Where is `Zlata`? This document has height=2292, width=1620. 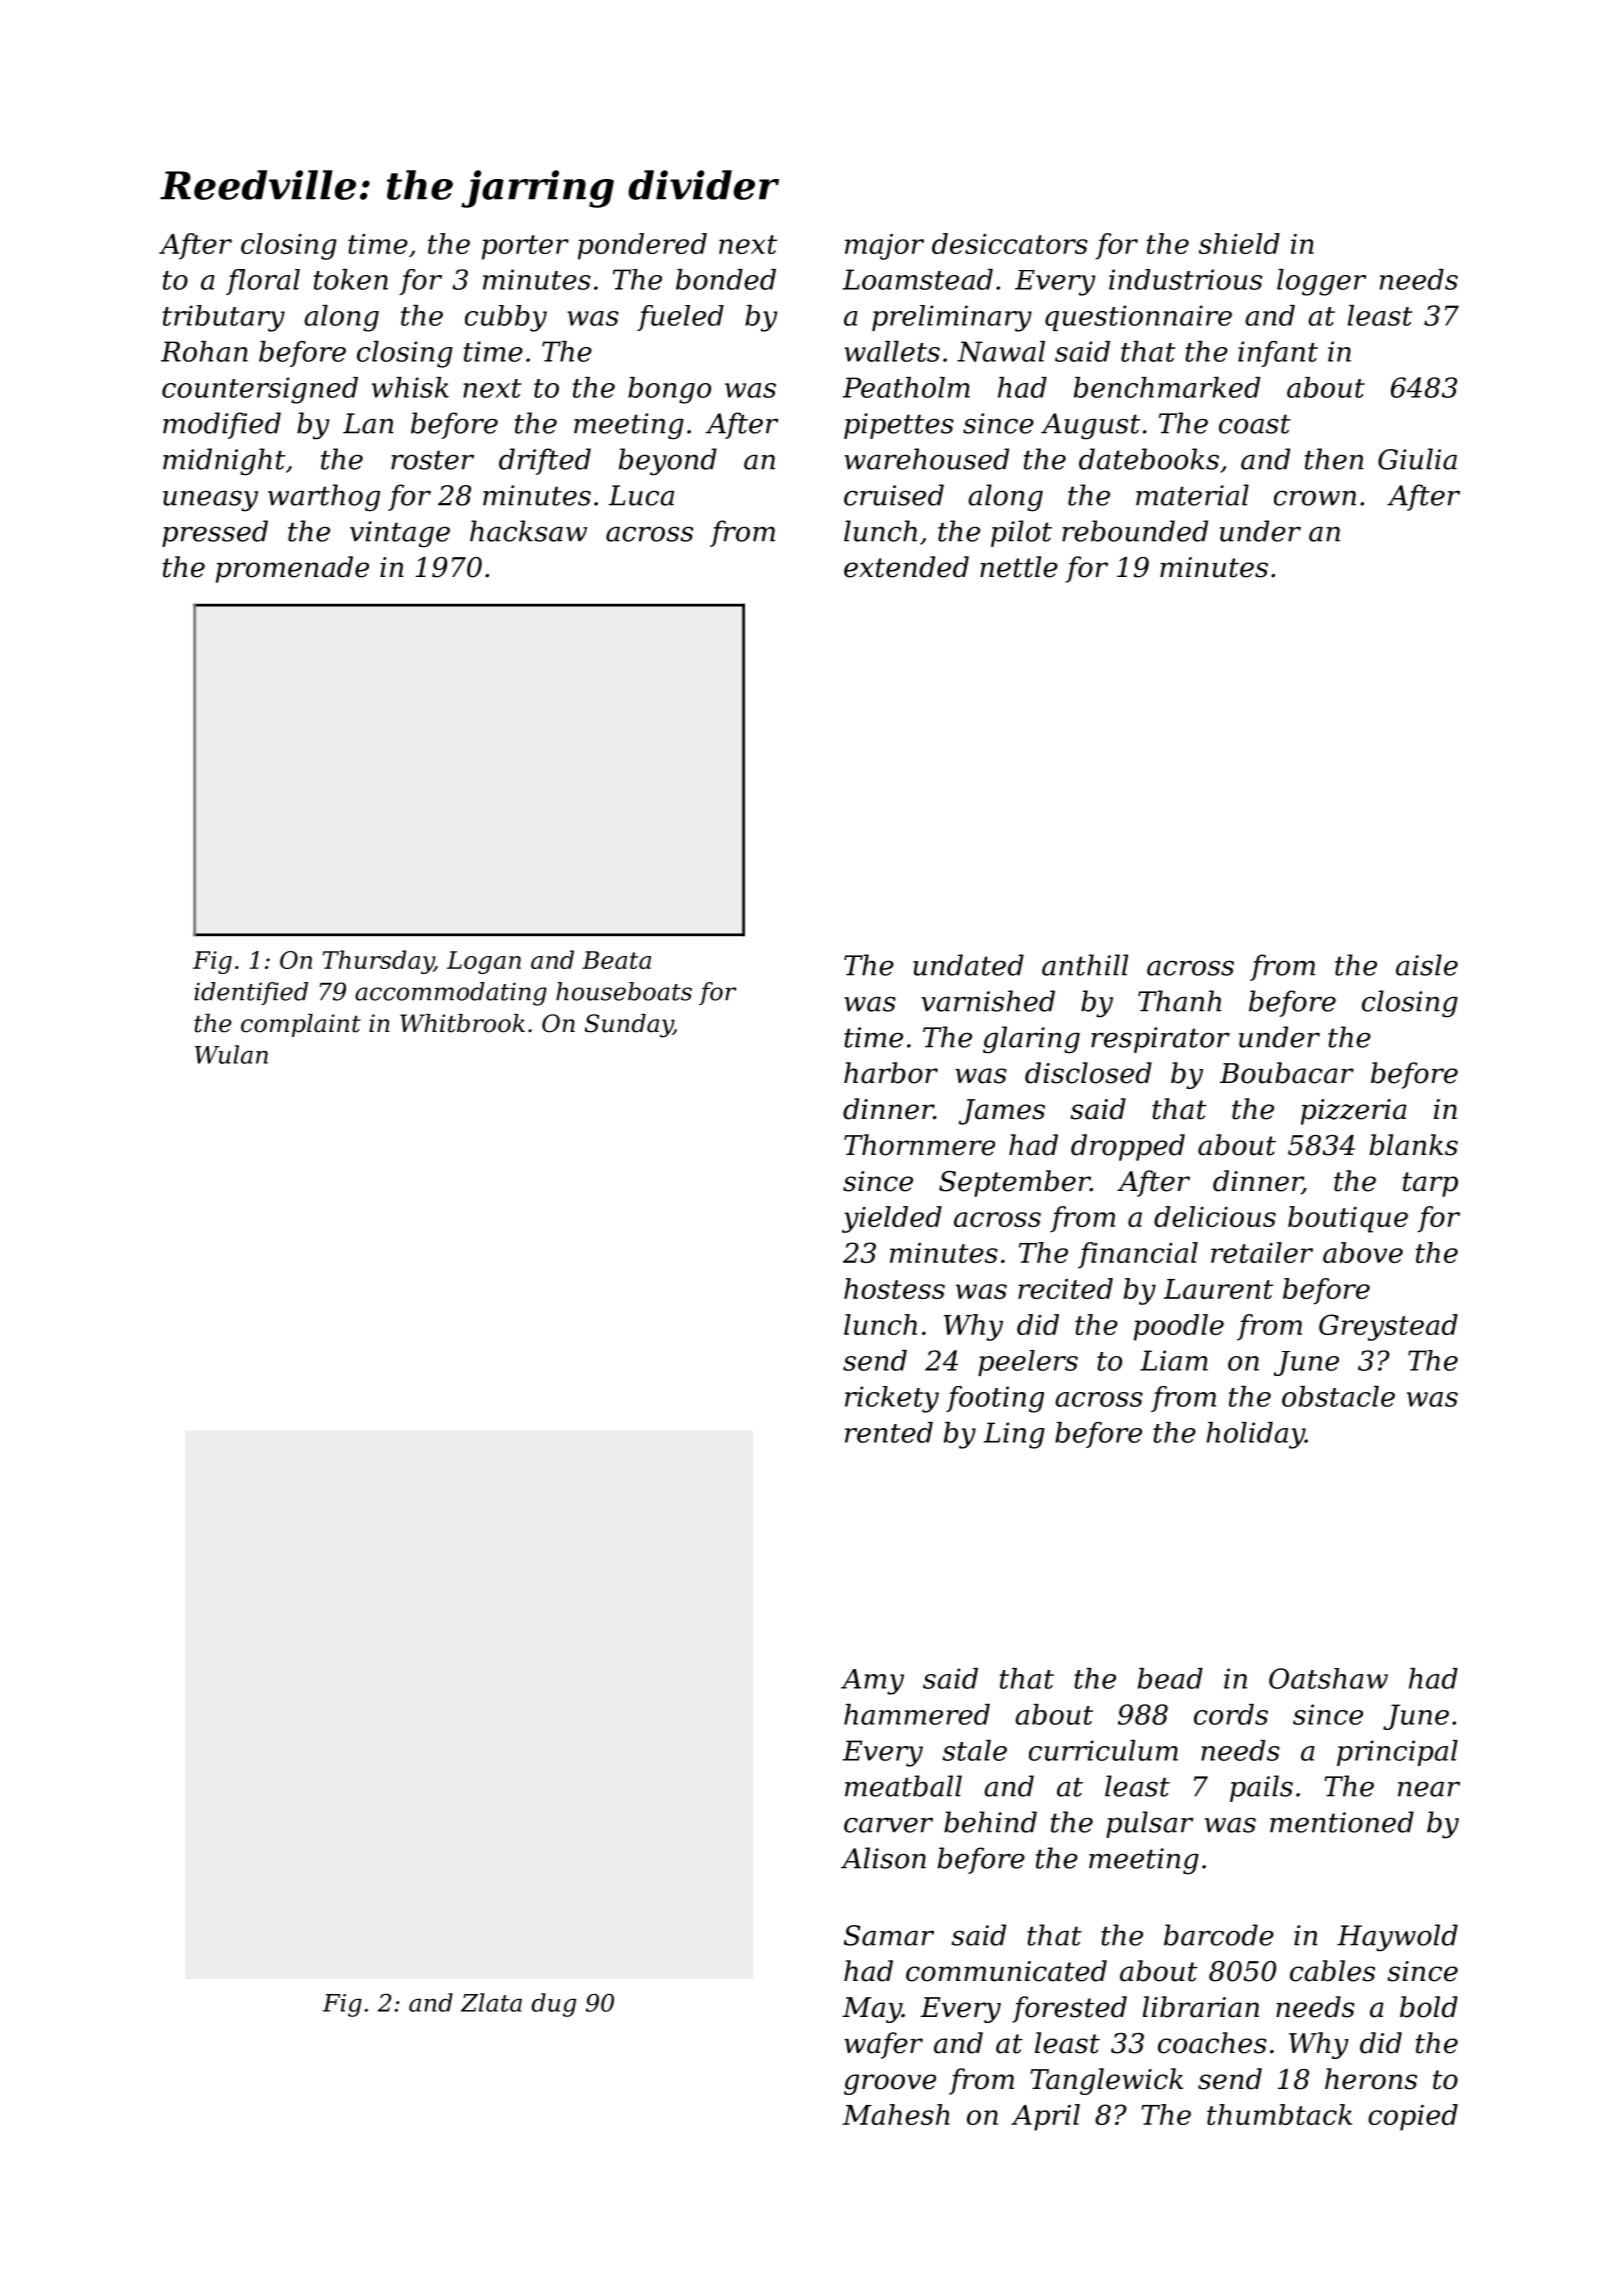
Zlata is located at coordinates (491, 2002).
